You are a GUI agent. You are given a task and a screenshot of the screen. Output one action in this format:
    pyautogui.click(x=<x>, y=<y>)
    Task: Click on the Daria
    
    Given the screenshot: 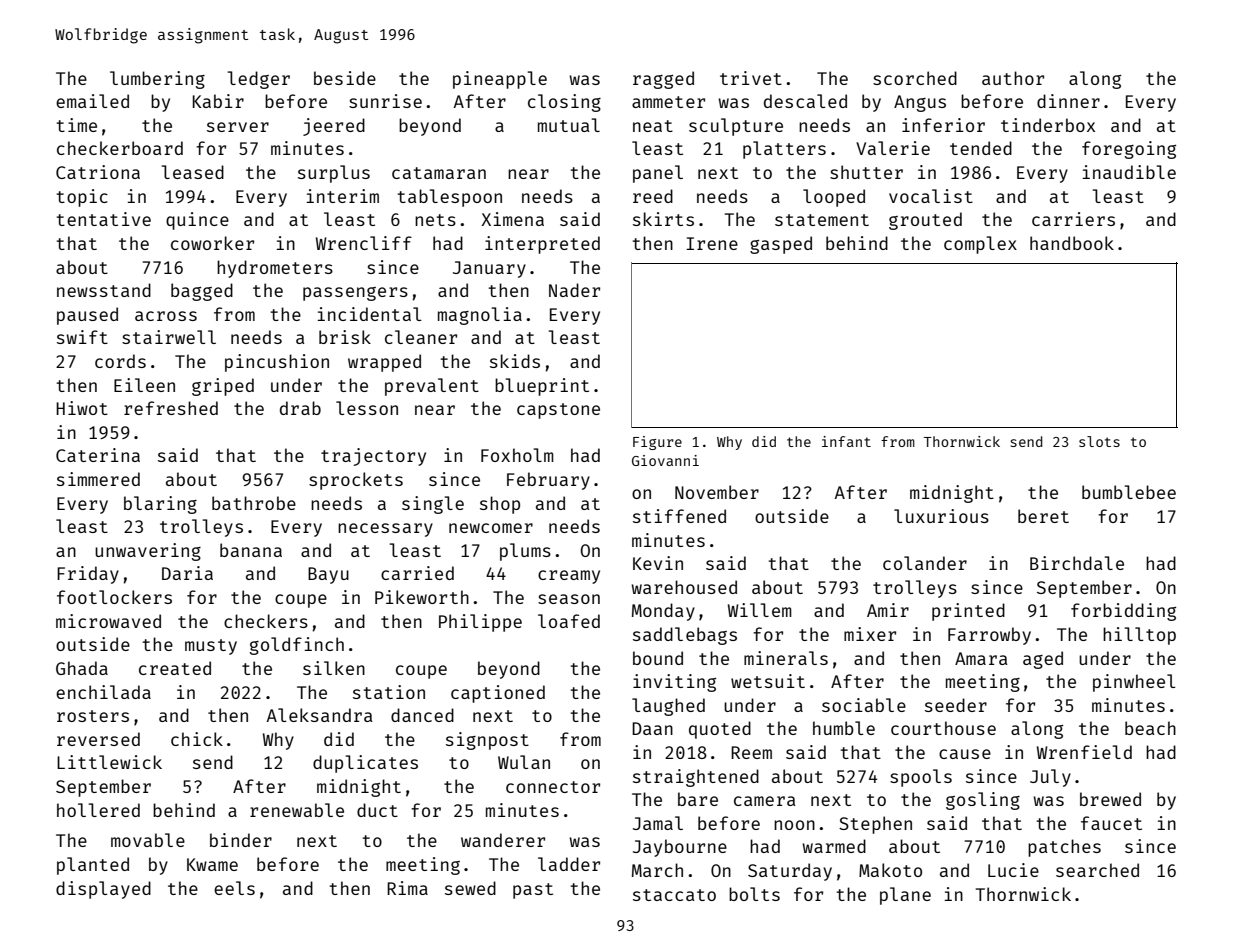 What is the action you would take?
    pyautogui.click(x=187, y=573)
